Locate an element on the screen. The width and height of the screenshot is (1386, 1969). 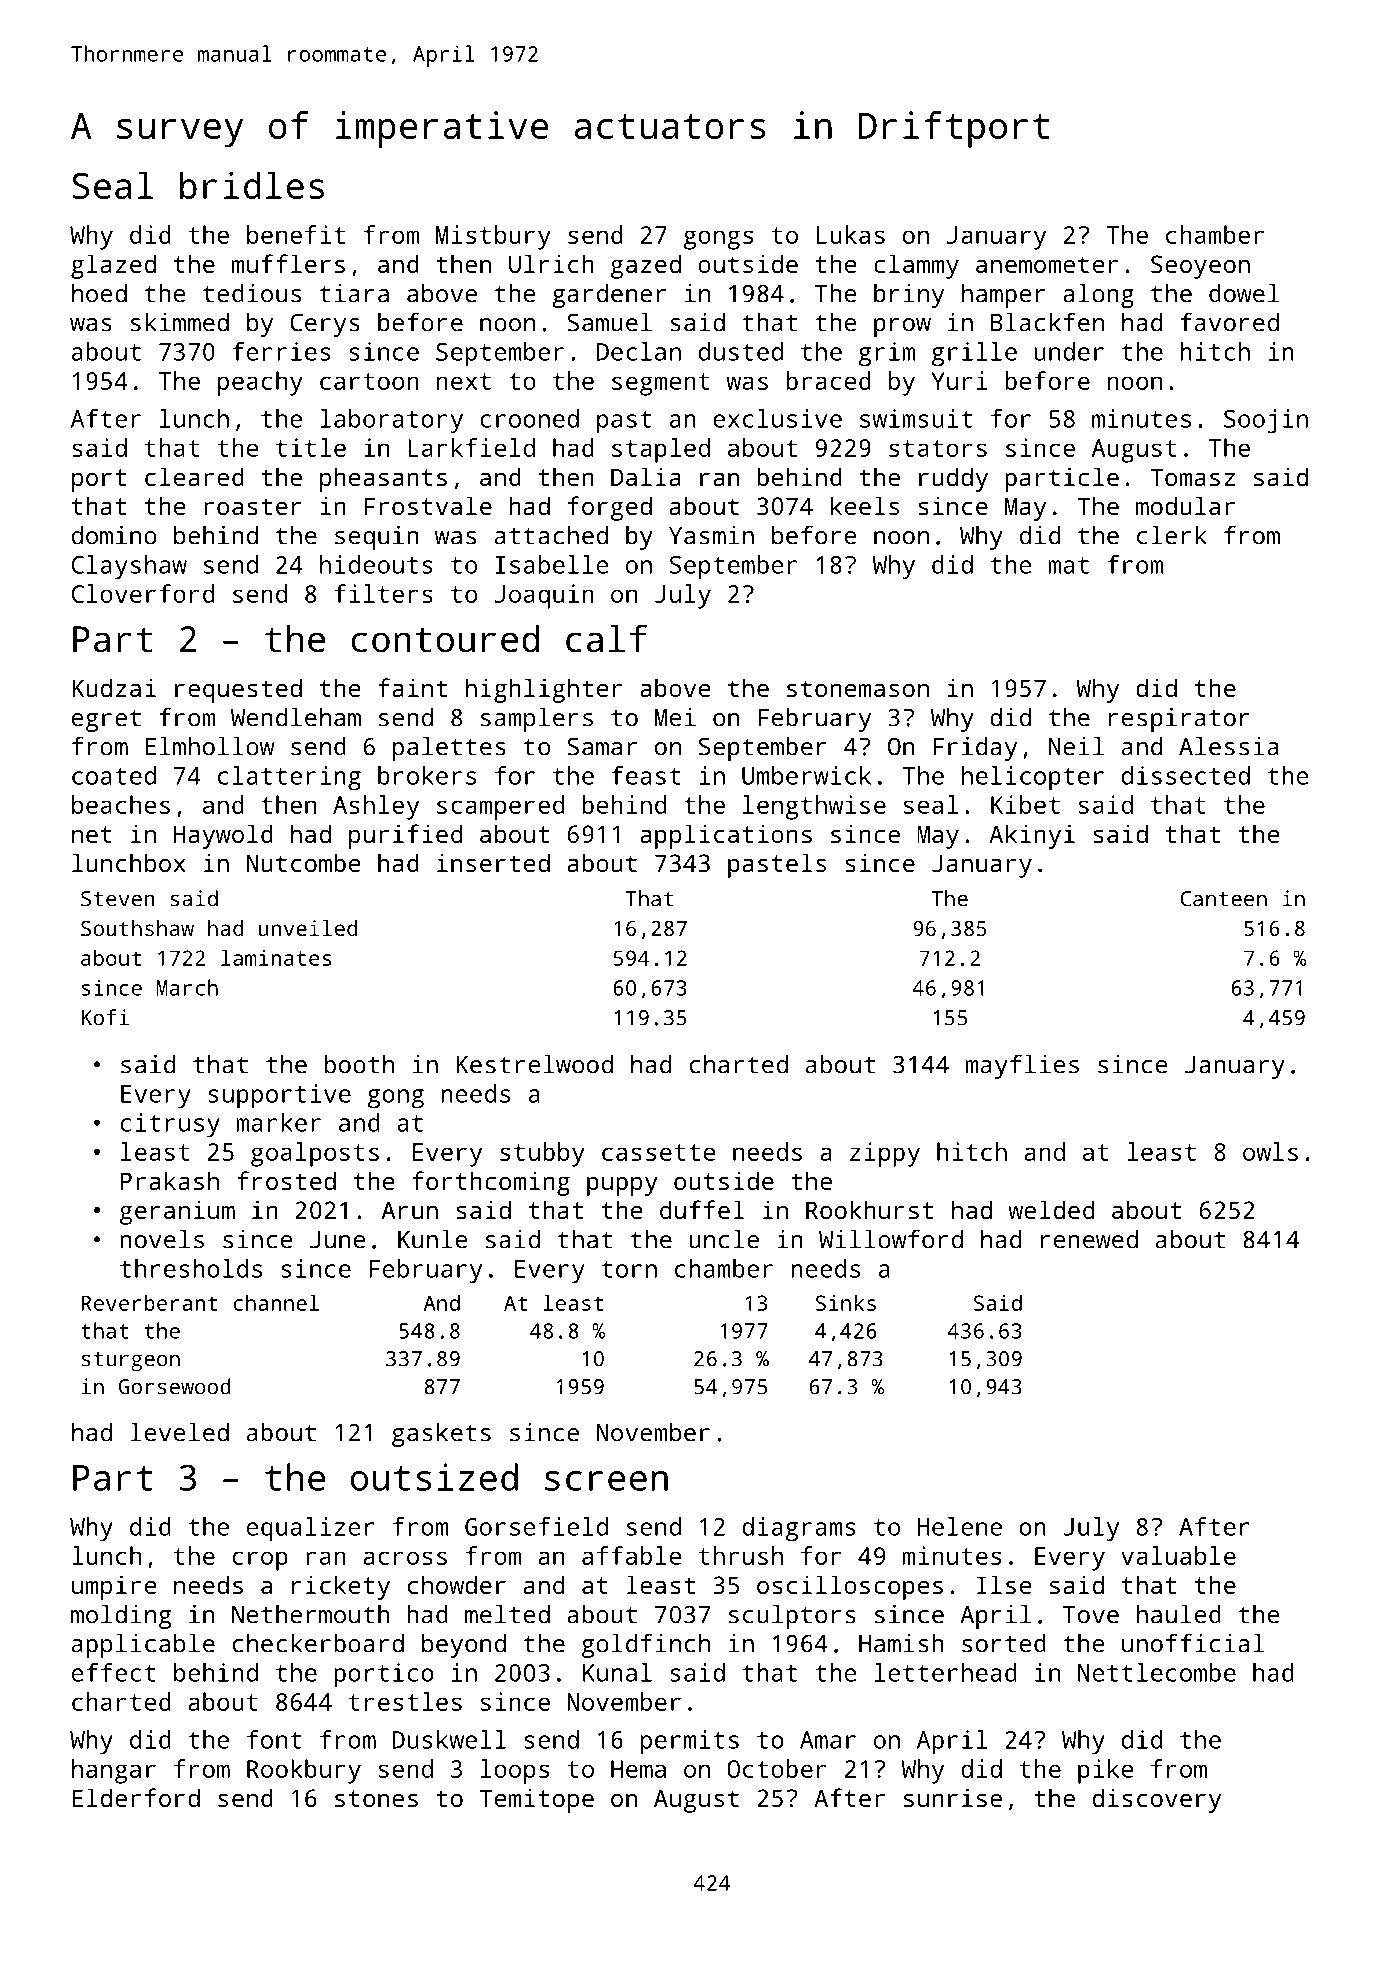
bridles is located at coordinates (252, 185).
